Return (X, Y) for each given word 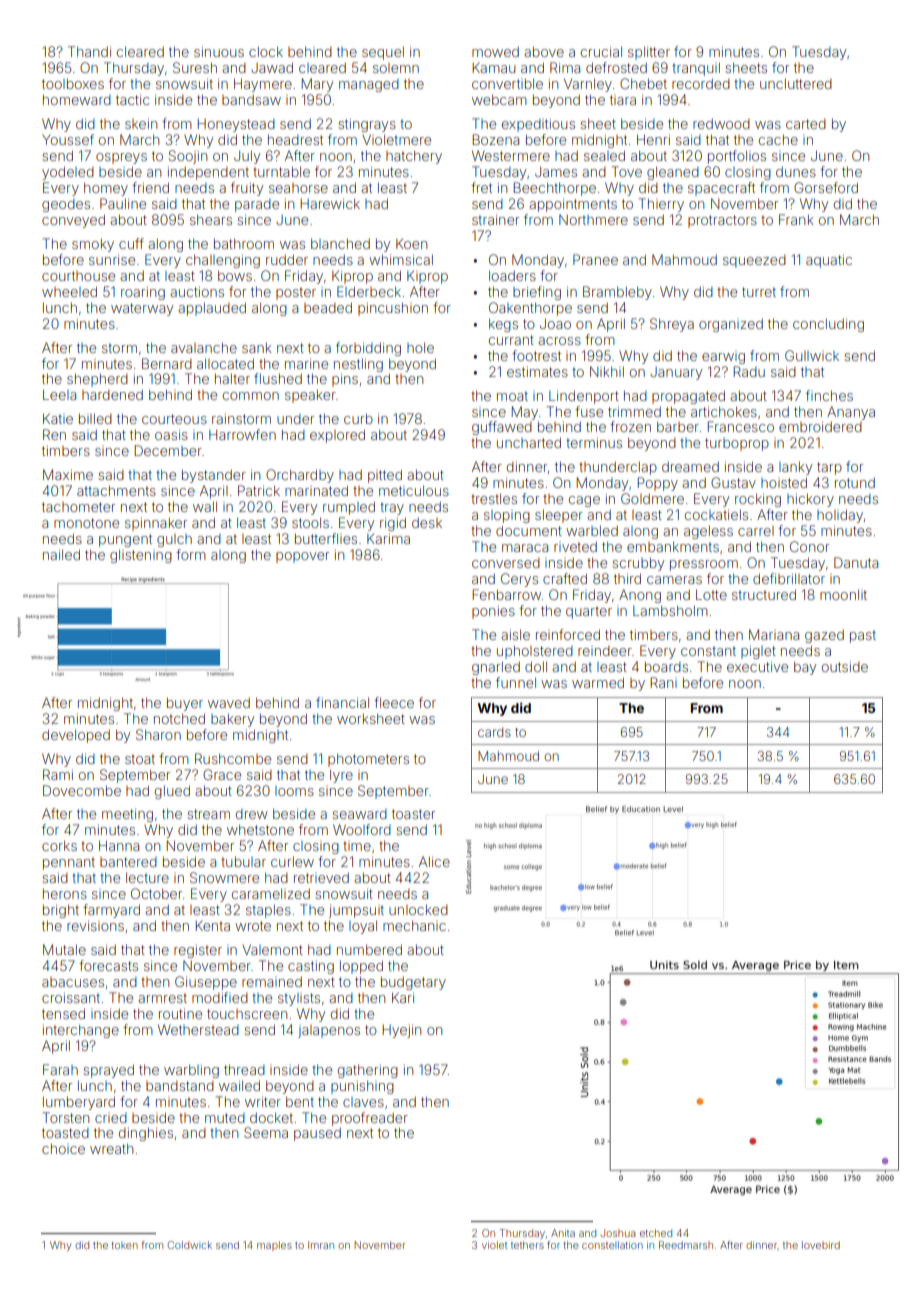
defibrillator (789, 578)
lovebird (821, 1245)
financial (342, 702)
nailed (61, 554)
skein (141, 123)
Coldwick (189, 1245)
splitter (649, 53)
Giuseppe (206, 983)
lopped (361, 967)
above (544, 52)
